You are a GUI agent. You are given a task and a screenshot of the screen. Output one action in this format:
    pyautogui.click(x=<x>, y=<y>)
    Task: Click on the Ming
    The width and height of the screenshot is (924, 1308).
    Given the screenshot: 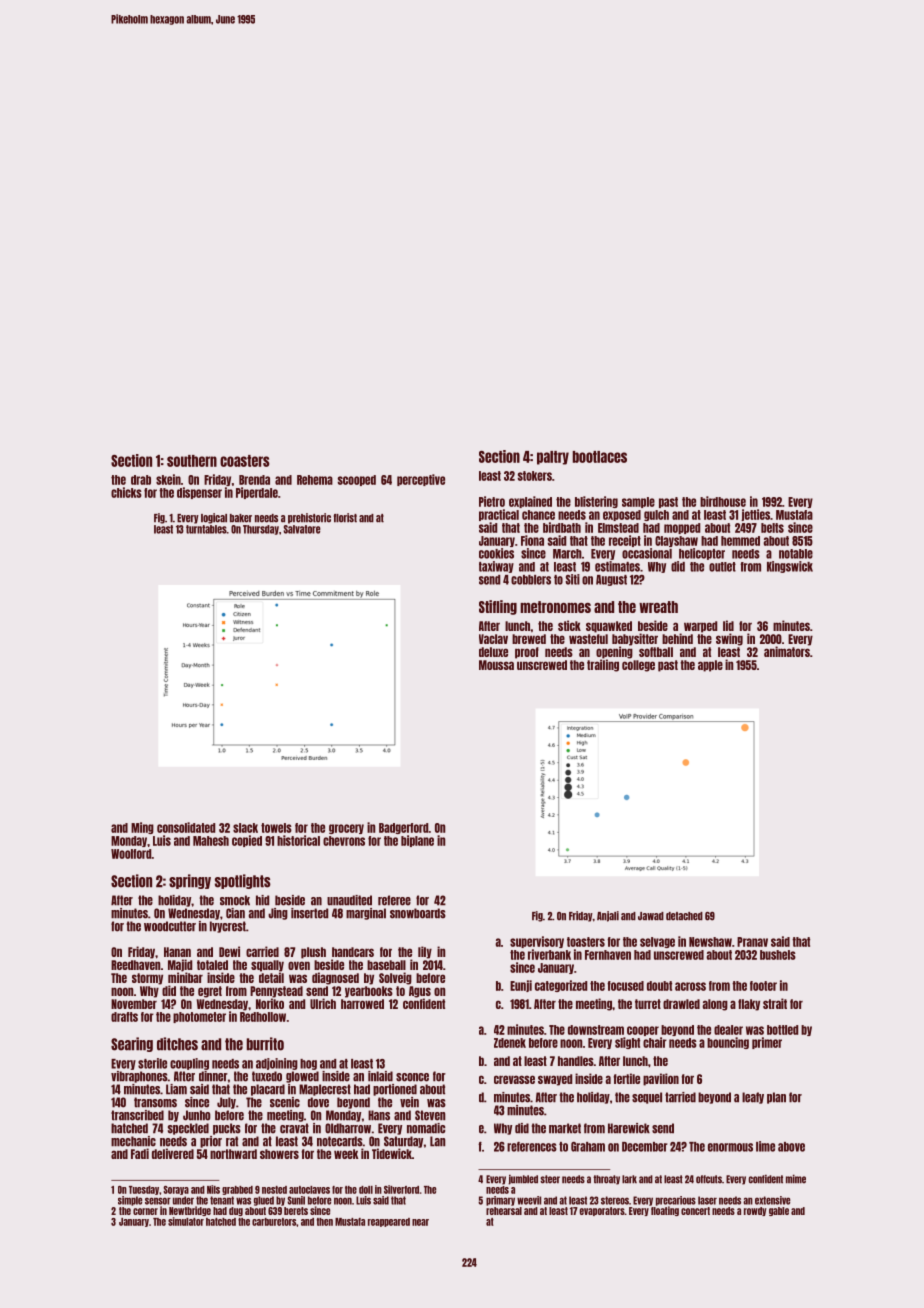 What is the action you would take?
    pyautogui.click(x=142, y=828)
